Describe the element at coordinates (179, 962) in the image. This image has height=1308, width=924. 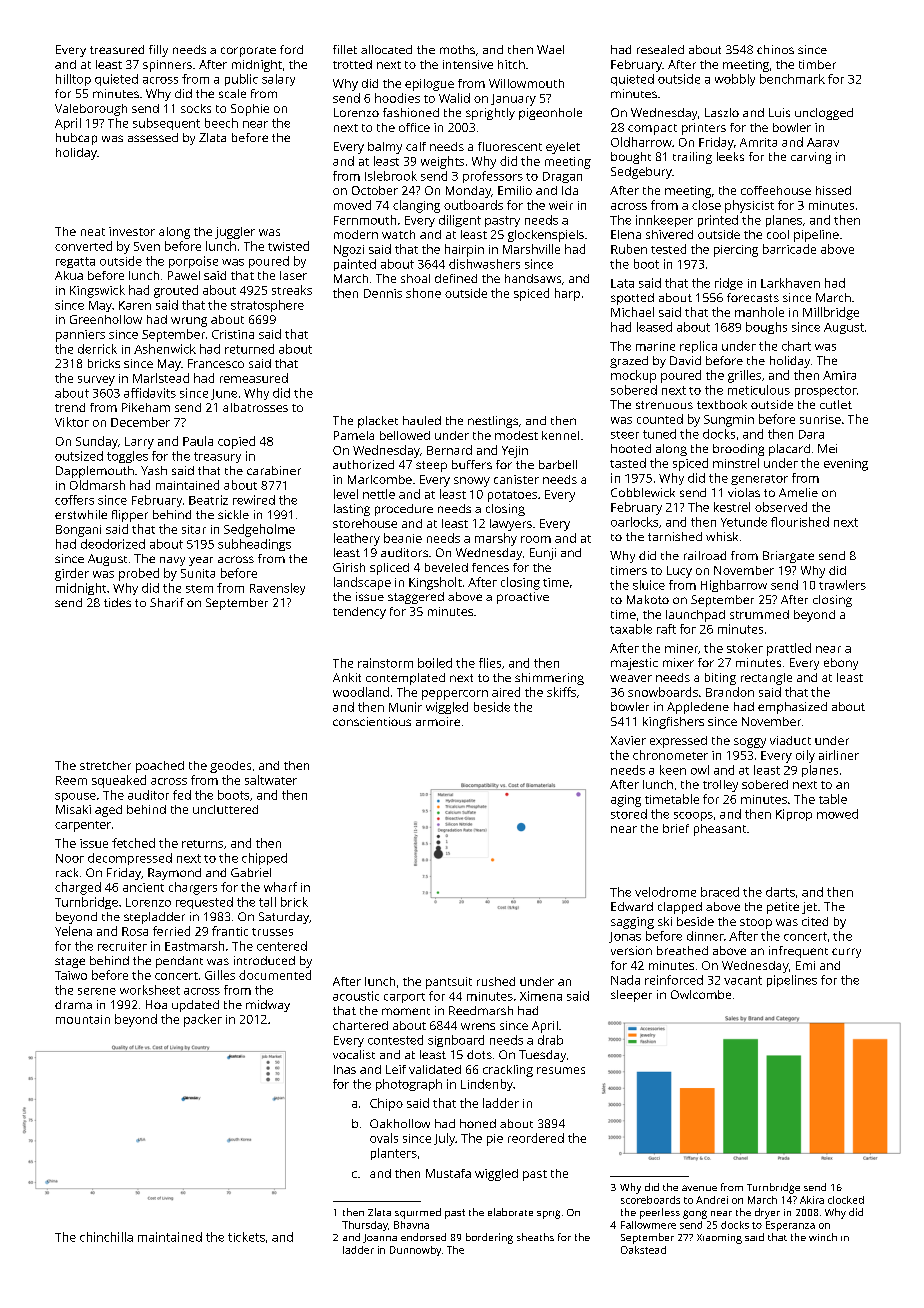
I see `pendant` at that location.
